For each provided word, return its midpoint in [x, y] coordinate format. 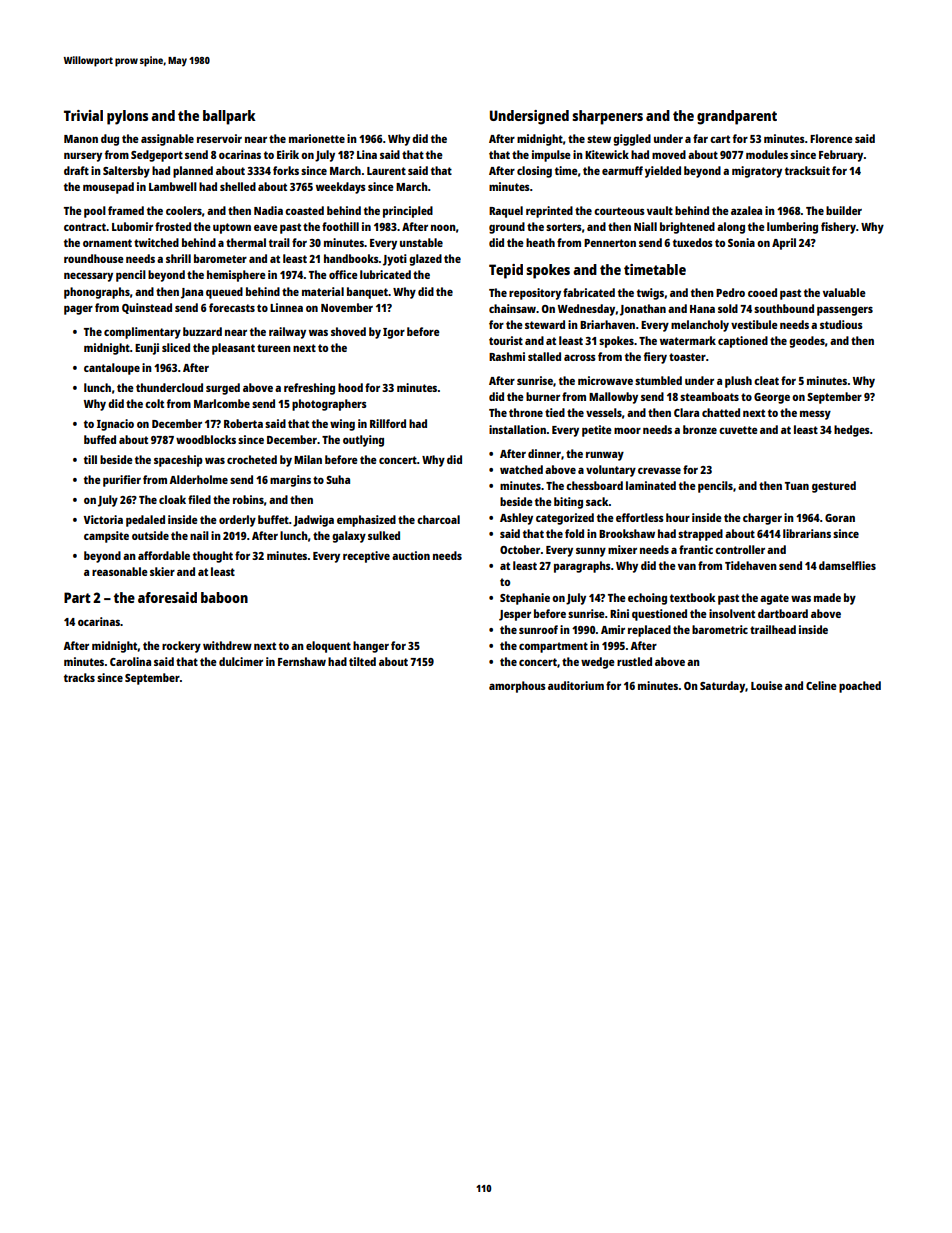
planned [193, 172]
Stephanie [525, 599]
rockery [181, 647]
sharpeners [607, 117]
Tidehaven [751, 565]
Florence [831, 138]
